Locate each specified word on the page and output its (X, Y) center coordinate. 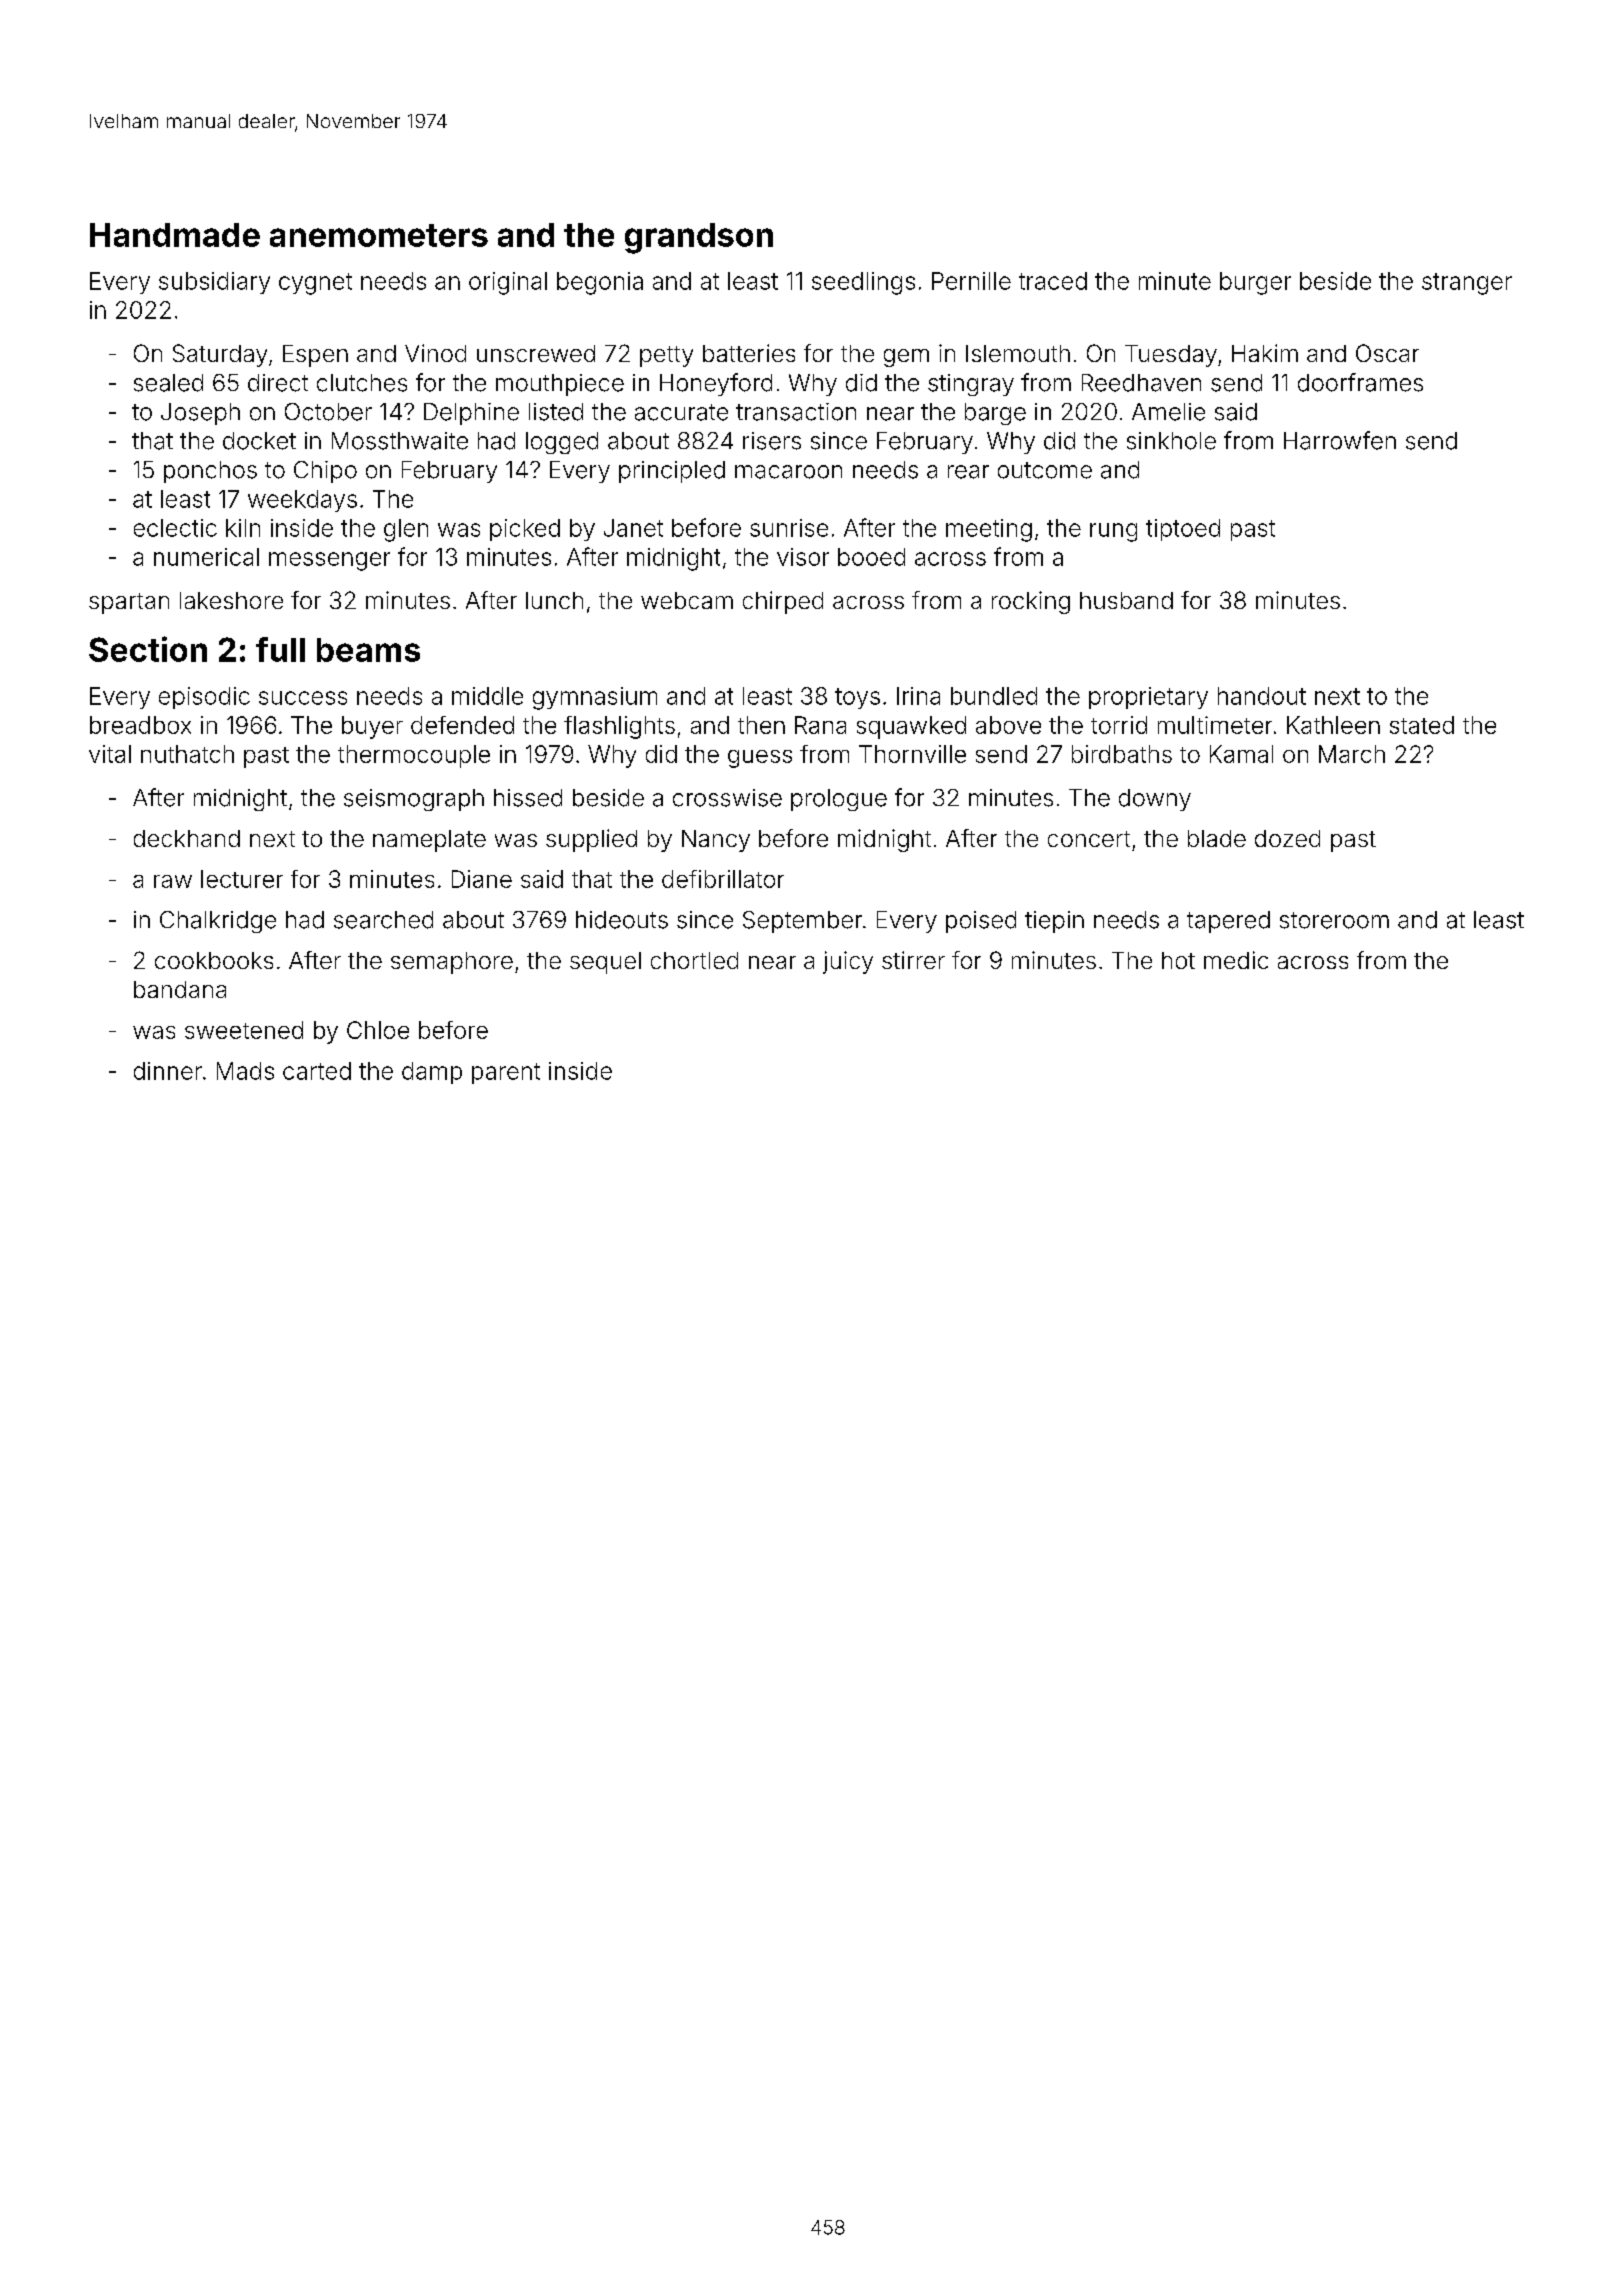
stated (1422, 725)
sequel (605, 963)
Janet (633, 528)
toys (857, 698)
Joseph (200, 414)
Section (148, 649)
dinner (168, 1071)
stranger (1467, 284)
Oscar (1387, 353)
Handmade (175, 235)
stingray (971, 385)
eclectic (175, 528)
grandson (699, 238)
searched (383, 920)
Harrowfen (1340, 440)
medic (1236, 960)
